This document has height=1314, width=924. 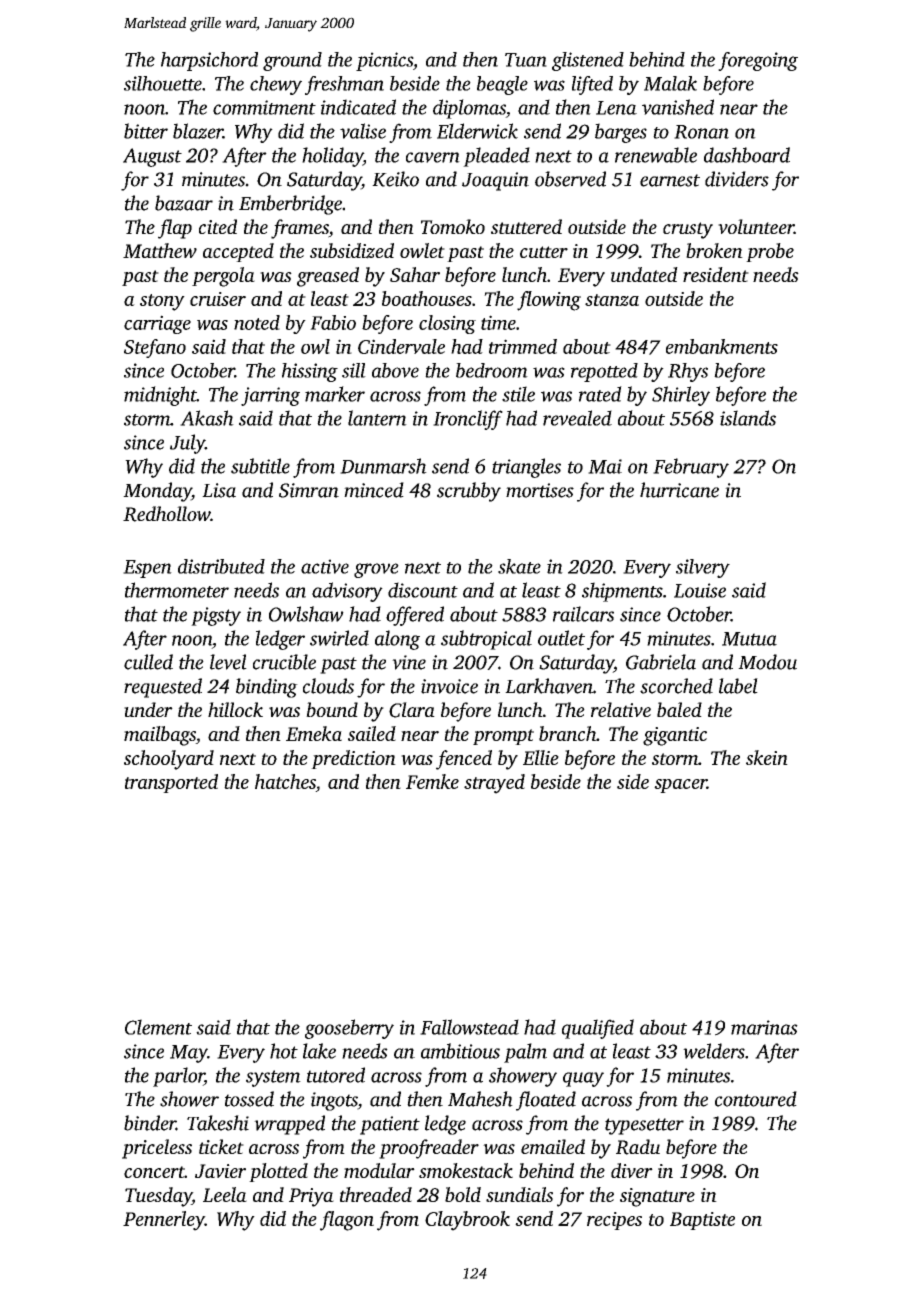 What do you see at coordinates (679, 709) in the document?
I see `baled` at bounding box center [679, 709].
